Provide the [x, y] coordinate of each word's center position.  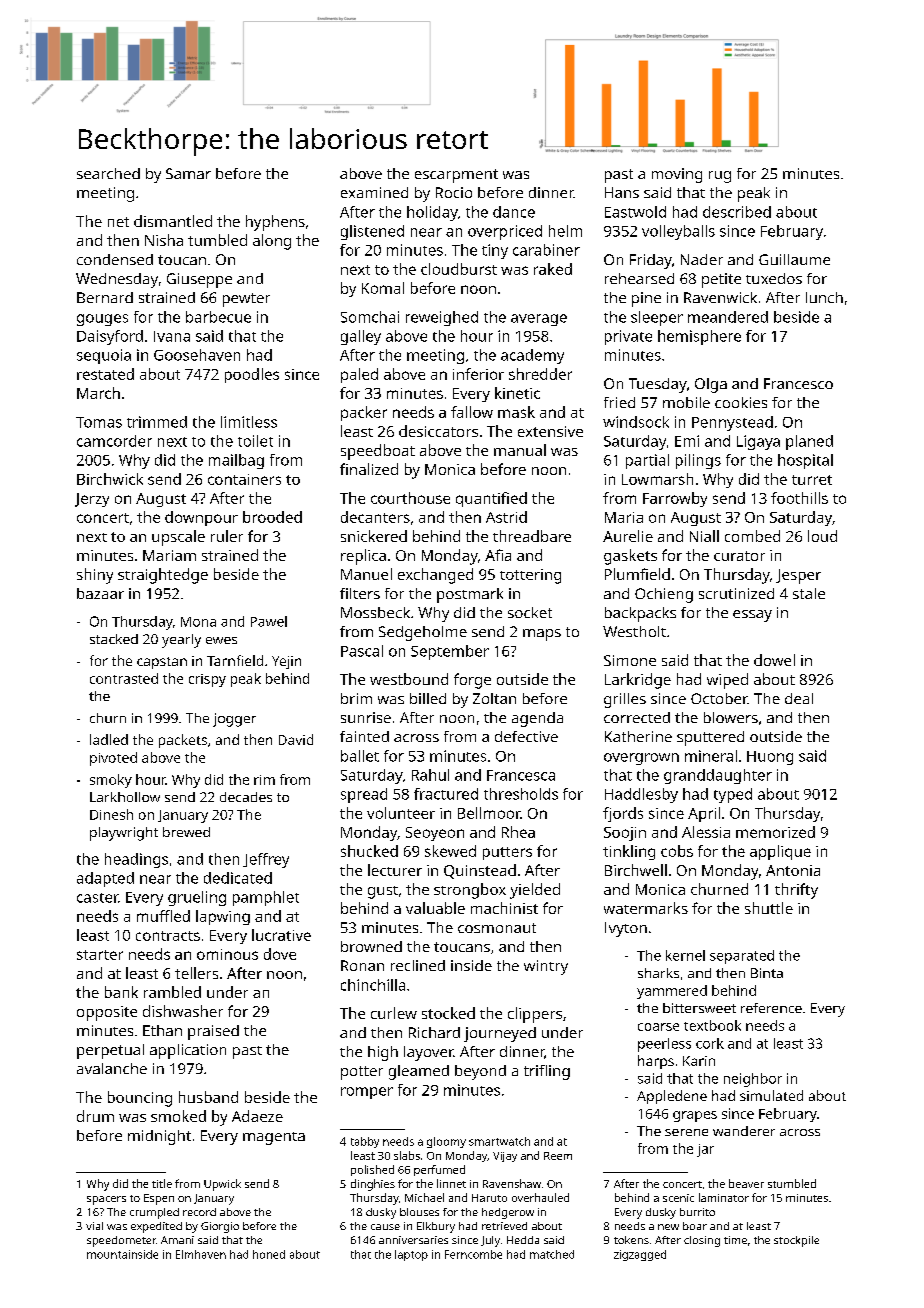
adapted [105, 879]
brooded [272, 517]
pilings [698, 461]
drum [95, 1116]
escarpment [456, 176]
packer [364, 413]
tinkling [629, 852]
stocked [448, 1013]
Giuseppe [199, 280]
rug [720, 177]
